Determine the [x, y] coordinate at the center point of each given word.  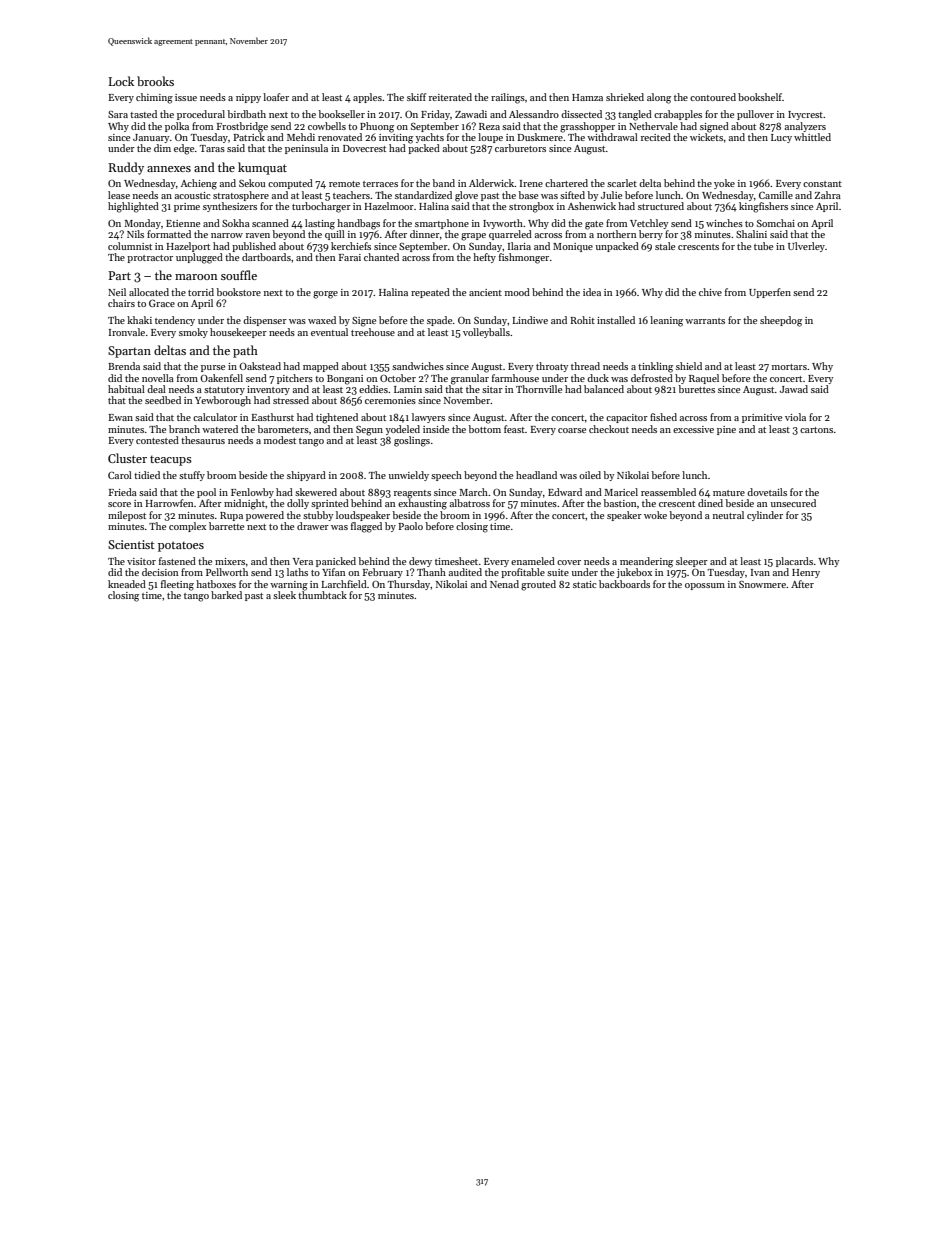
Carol [120, 475]
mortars [789, 367]
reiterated [450, 97]
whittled [812, 137]
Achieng [199, 184]
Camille [776, 195]
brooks [155, 81]
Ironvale [127, 332]
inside [436, 429]
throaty [552, 367]
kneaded [127, 584]
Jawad [794, 389]
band [444, 183]
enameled [533, 561]
